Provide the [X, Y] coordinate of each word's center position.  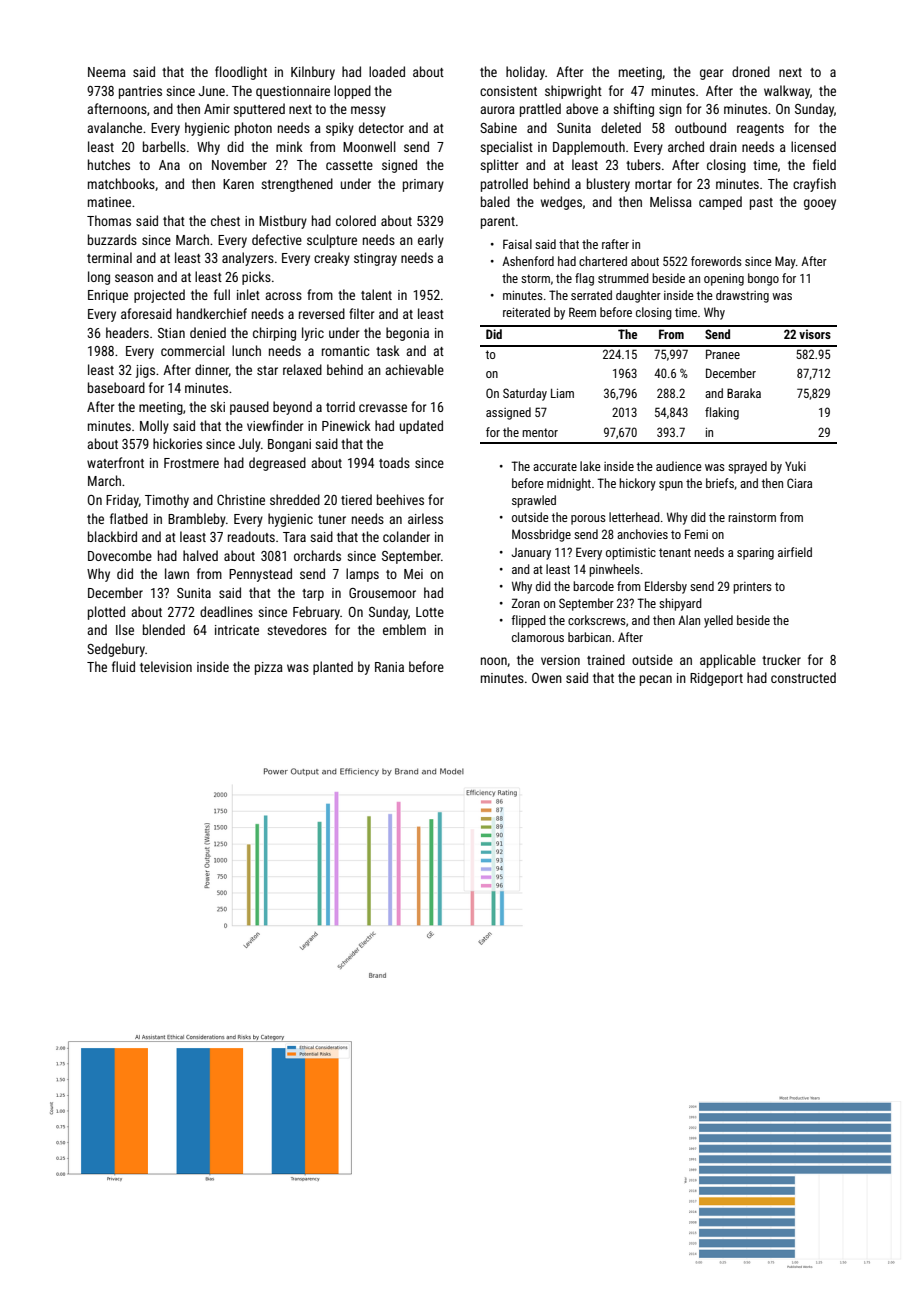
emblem [404, 629]
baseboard [116, 387]
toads [394, 462]
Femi [696, 534]
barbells [164, 146]
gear [711, 74]
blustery [608, 185]
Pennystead [260, 575]
